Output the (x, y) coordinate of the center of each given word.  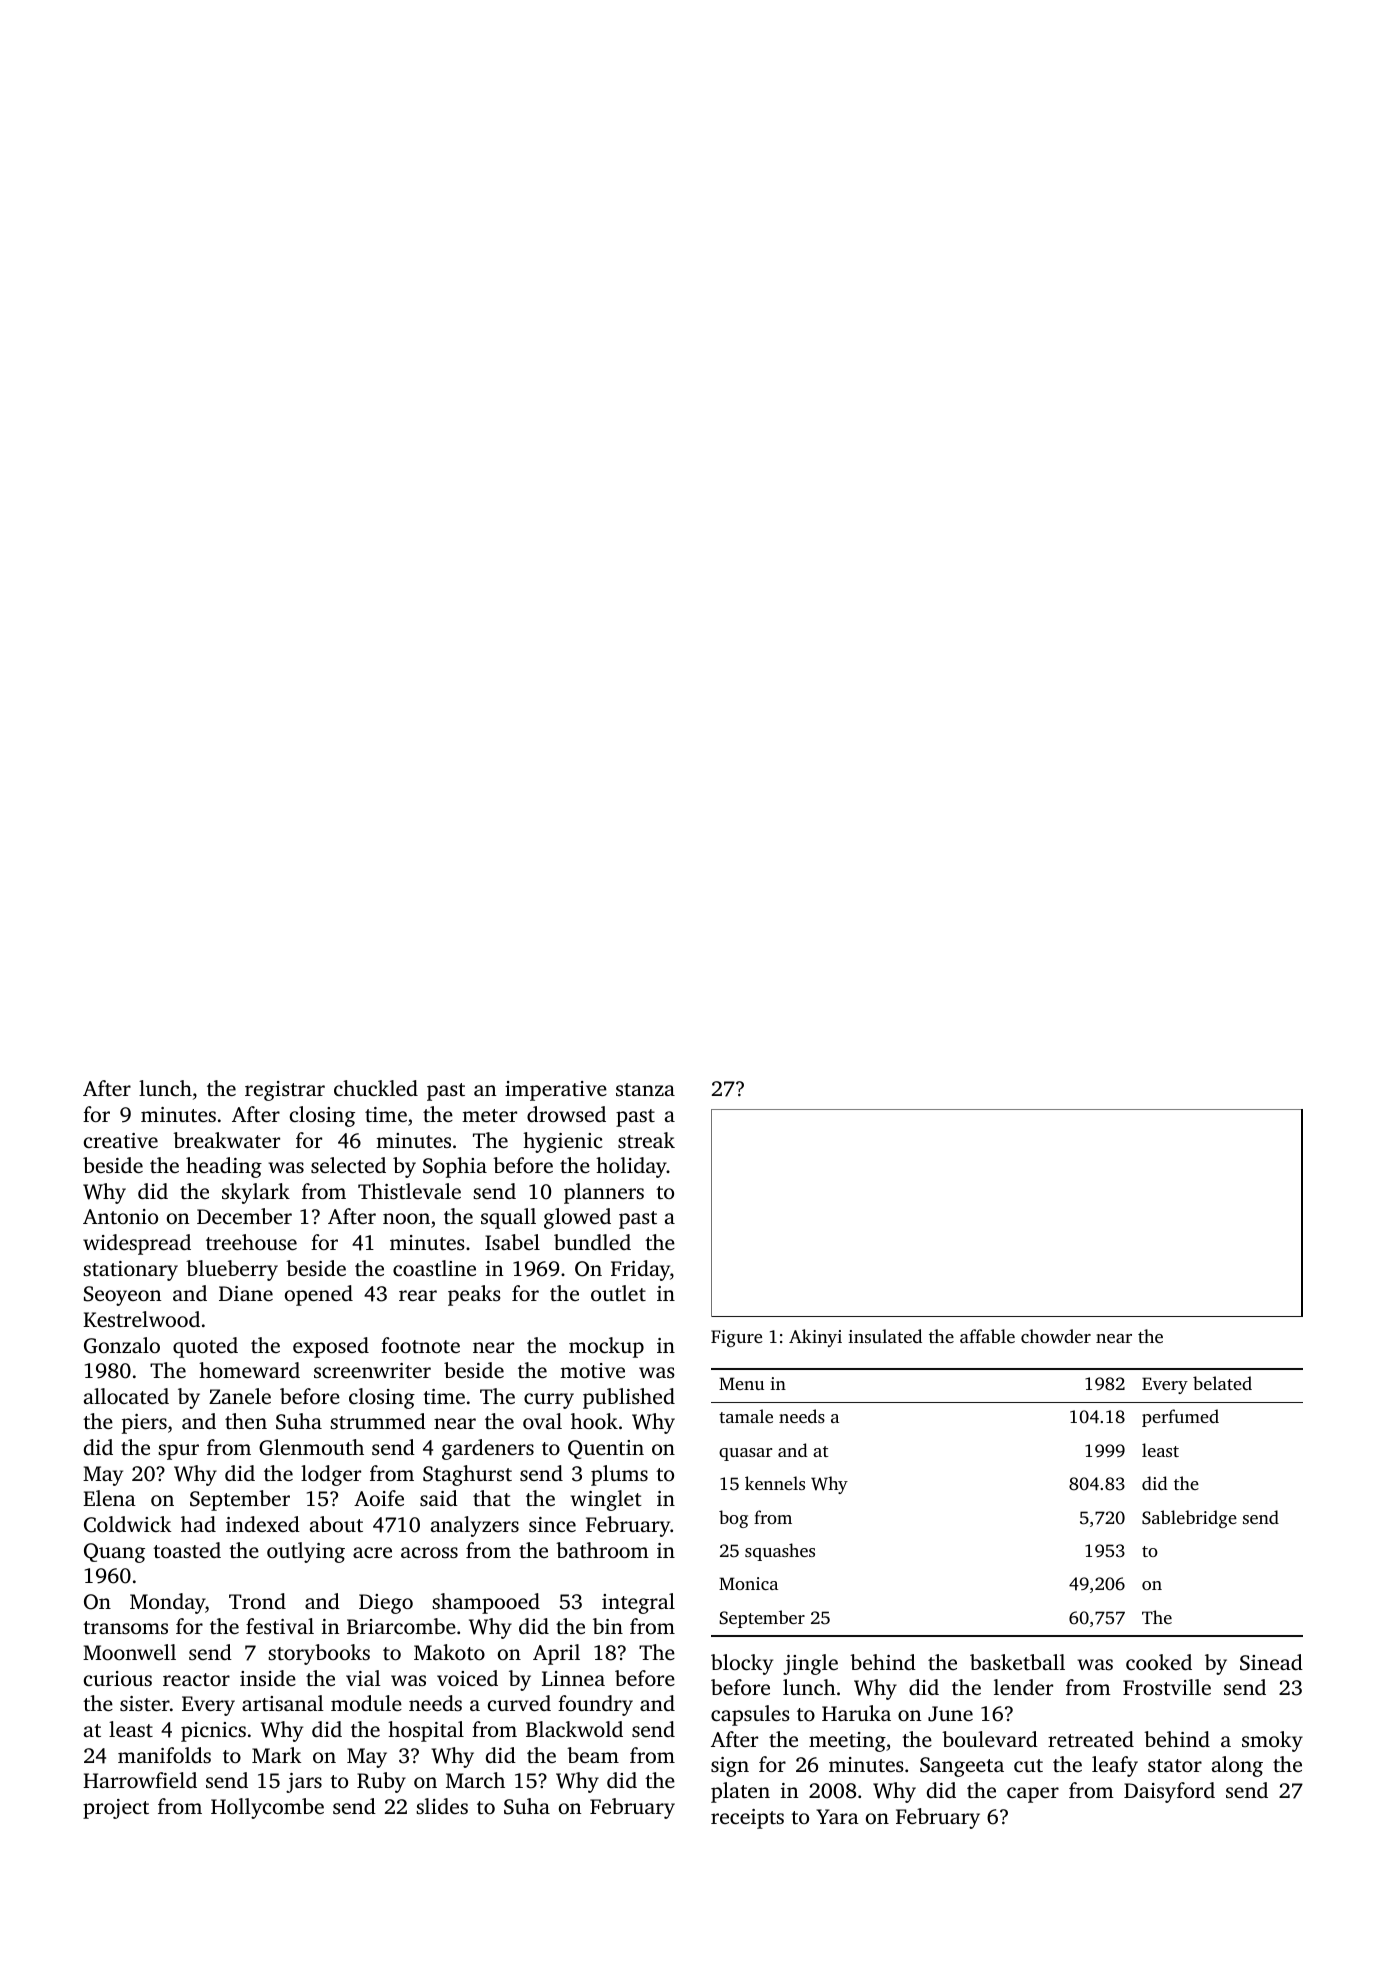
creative (121, 1140)
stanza (645, 1089)
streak (646, 1140)
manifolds (164, 1755)
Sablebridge (1189, 1519)
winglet (606, 1500)
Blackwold (574, 1729)
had (198, 1524)
